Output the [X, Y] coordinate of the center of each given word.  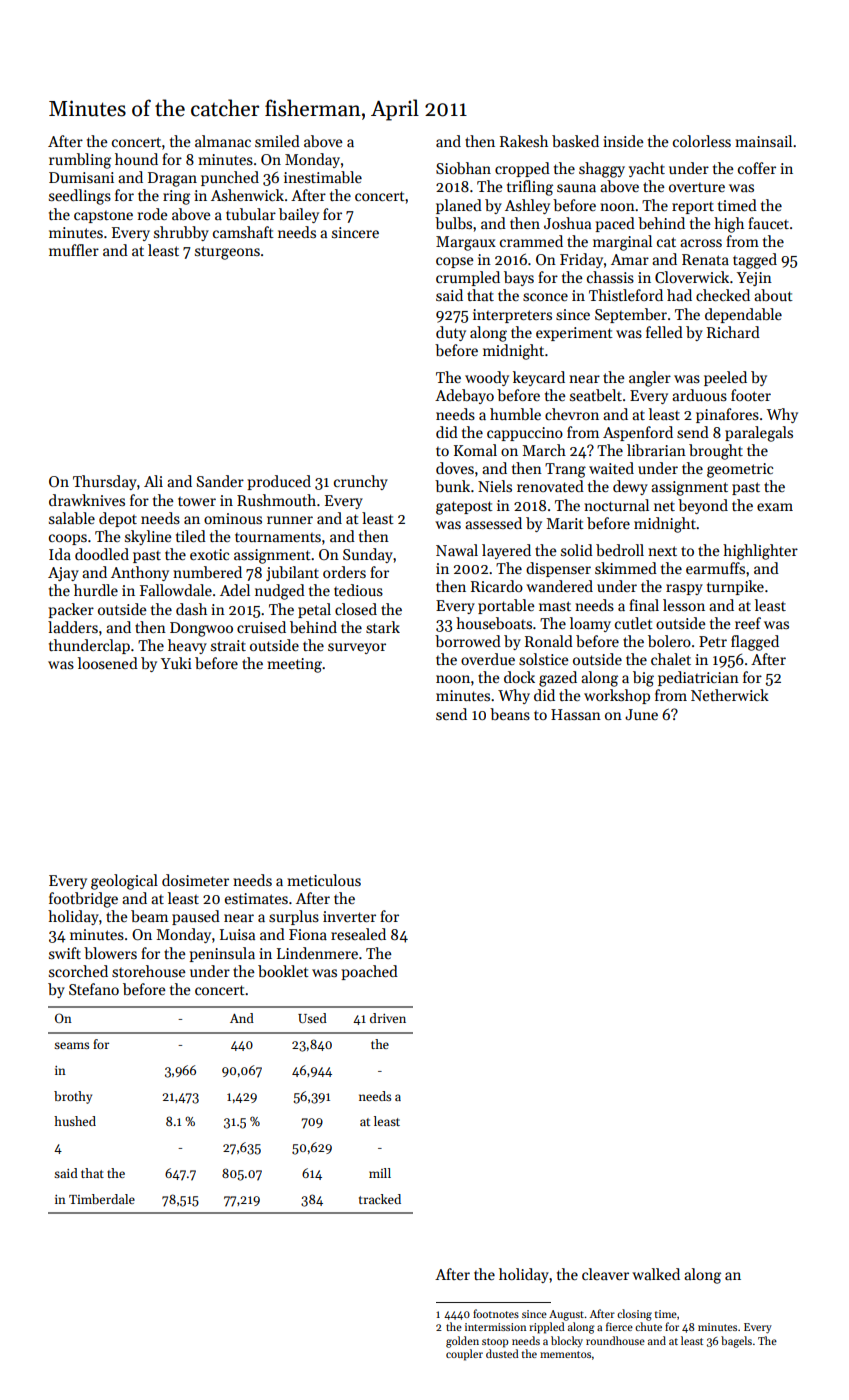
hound [136, 159]
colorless [702, 141]
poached [369, 972]
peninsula [222, 954]
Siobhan [463, 168]
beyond [703, 506]
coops [68, 539]
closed [356, 609]
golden [462, 1342]
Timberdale [102, 1199]
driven [388, 1018]
